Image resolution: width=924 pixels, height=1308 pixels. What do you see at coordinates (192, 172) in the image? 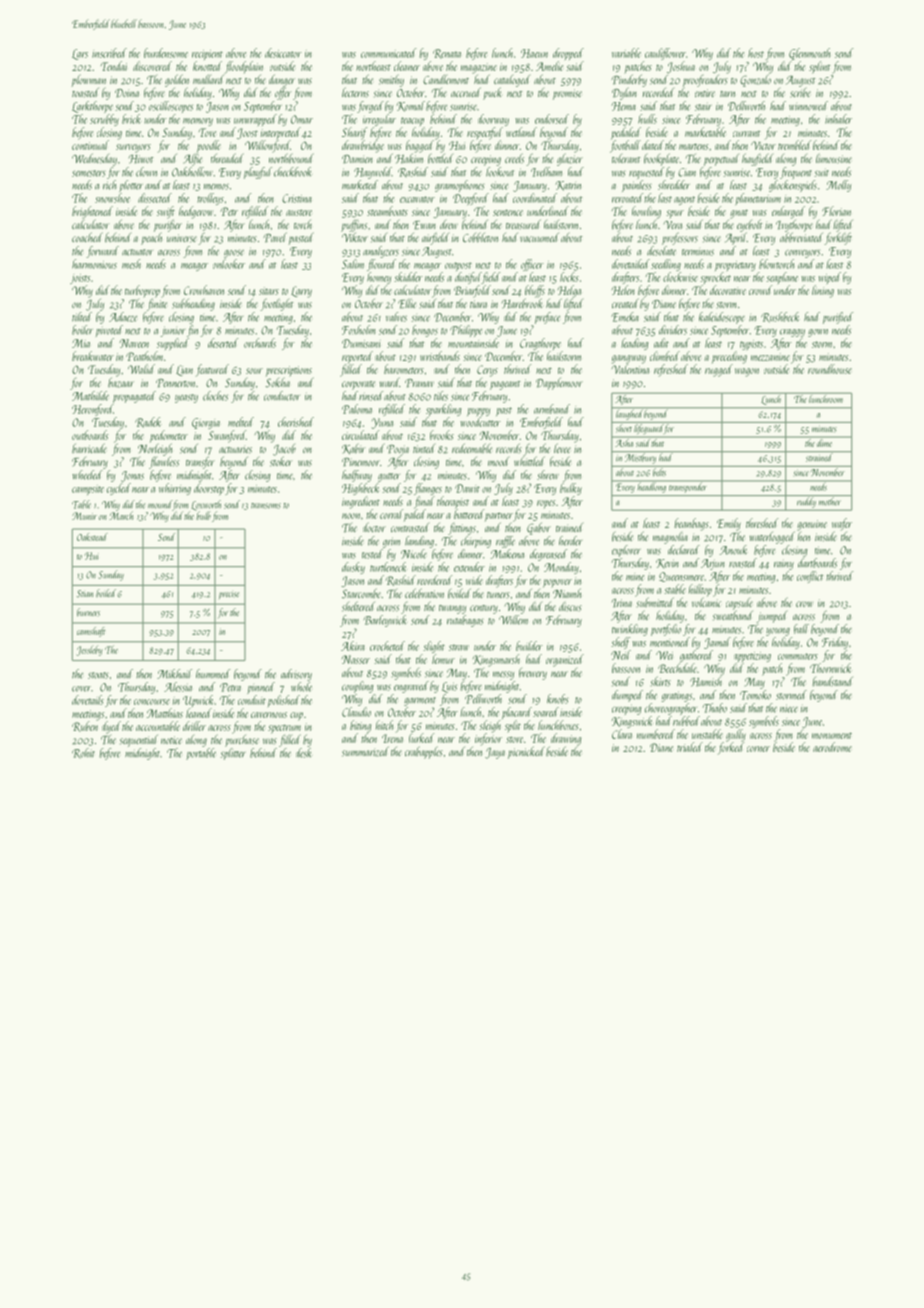
I see `Oakhollow` at bounding box center [192, 172].
